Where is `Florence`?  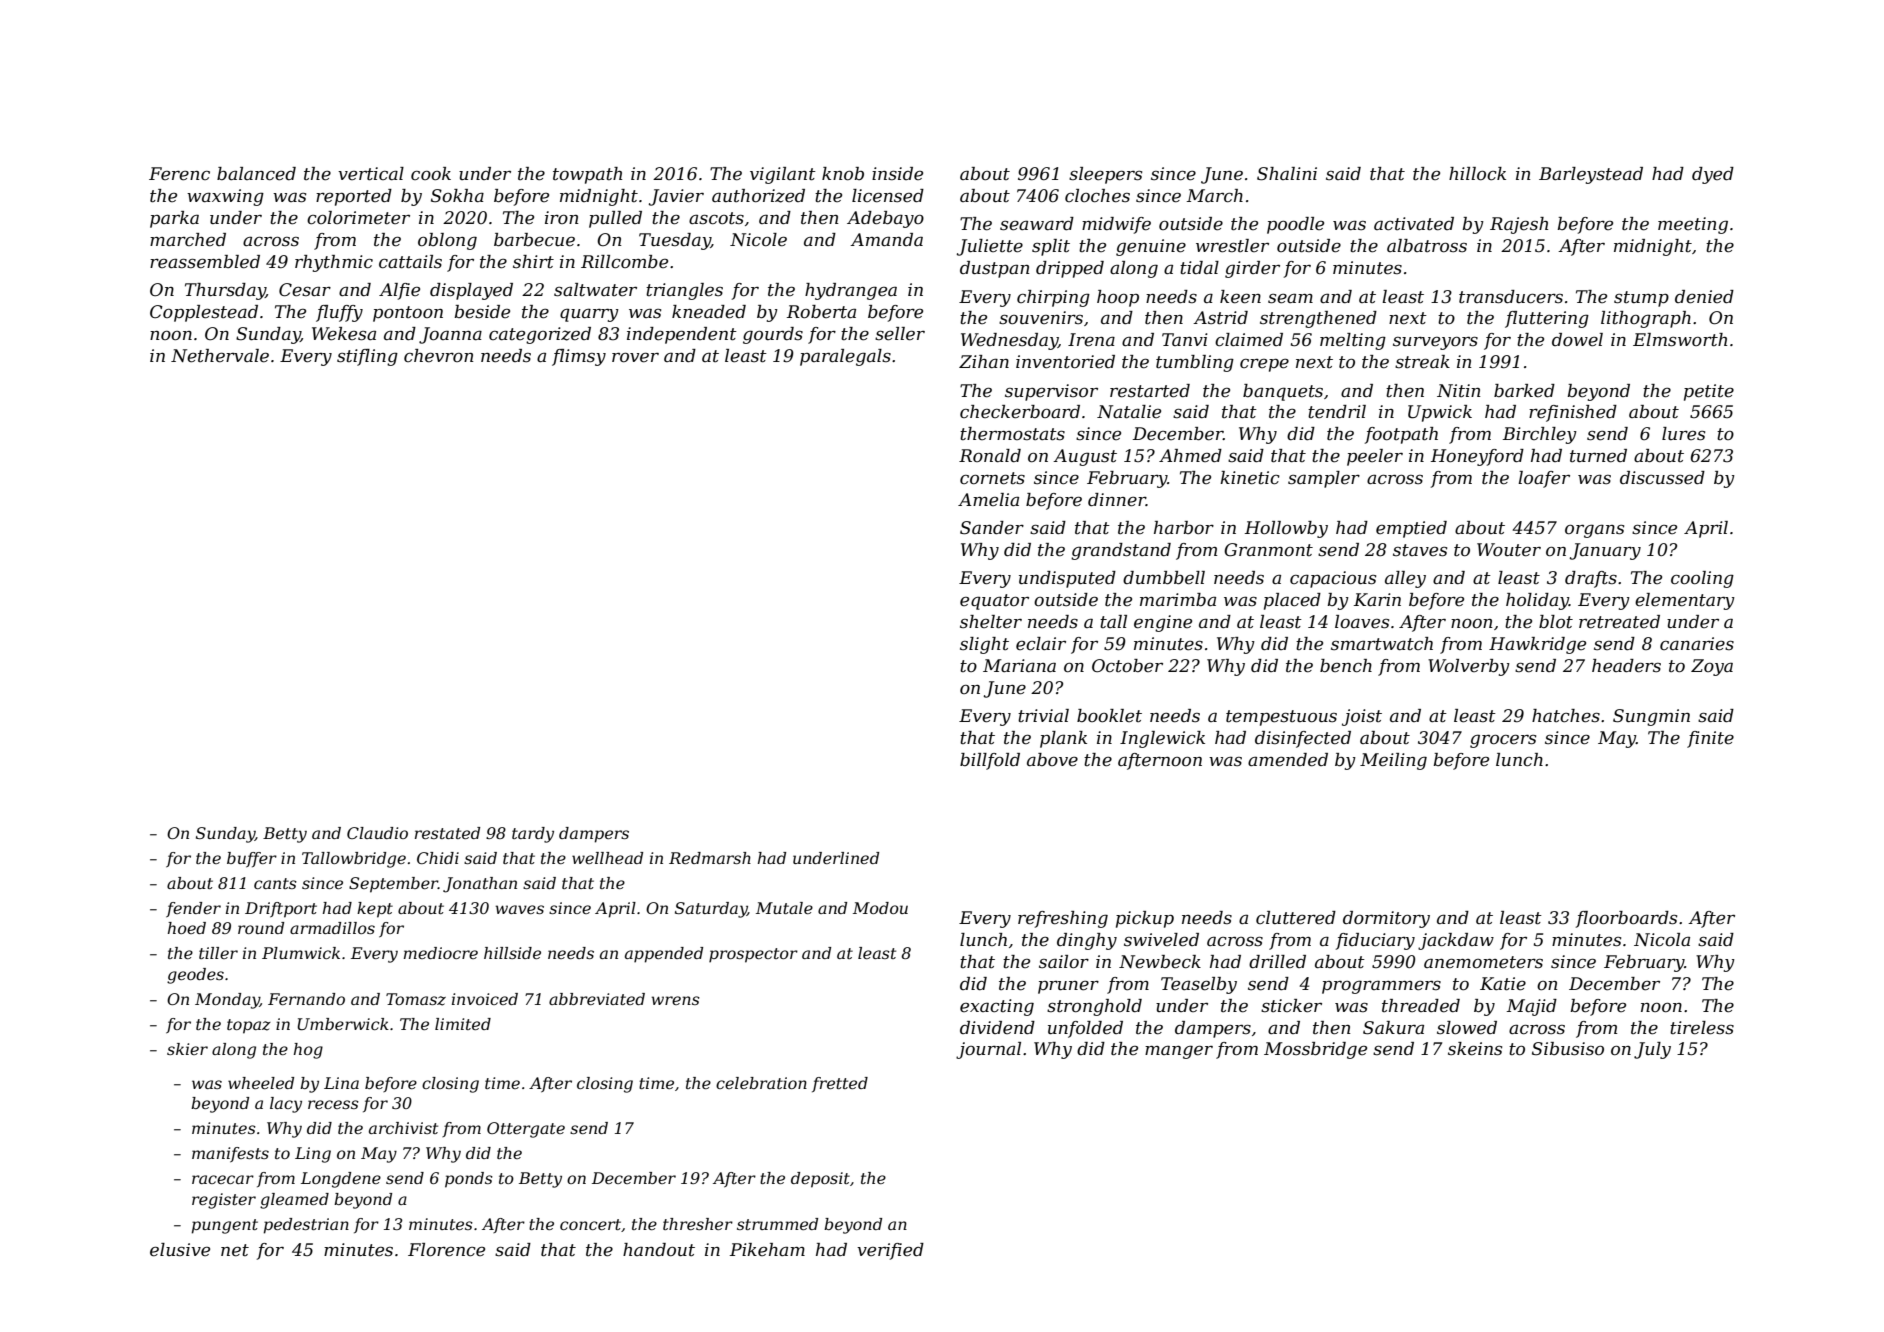 Florence is located at coordinates (446, 1250).
